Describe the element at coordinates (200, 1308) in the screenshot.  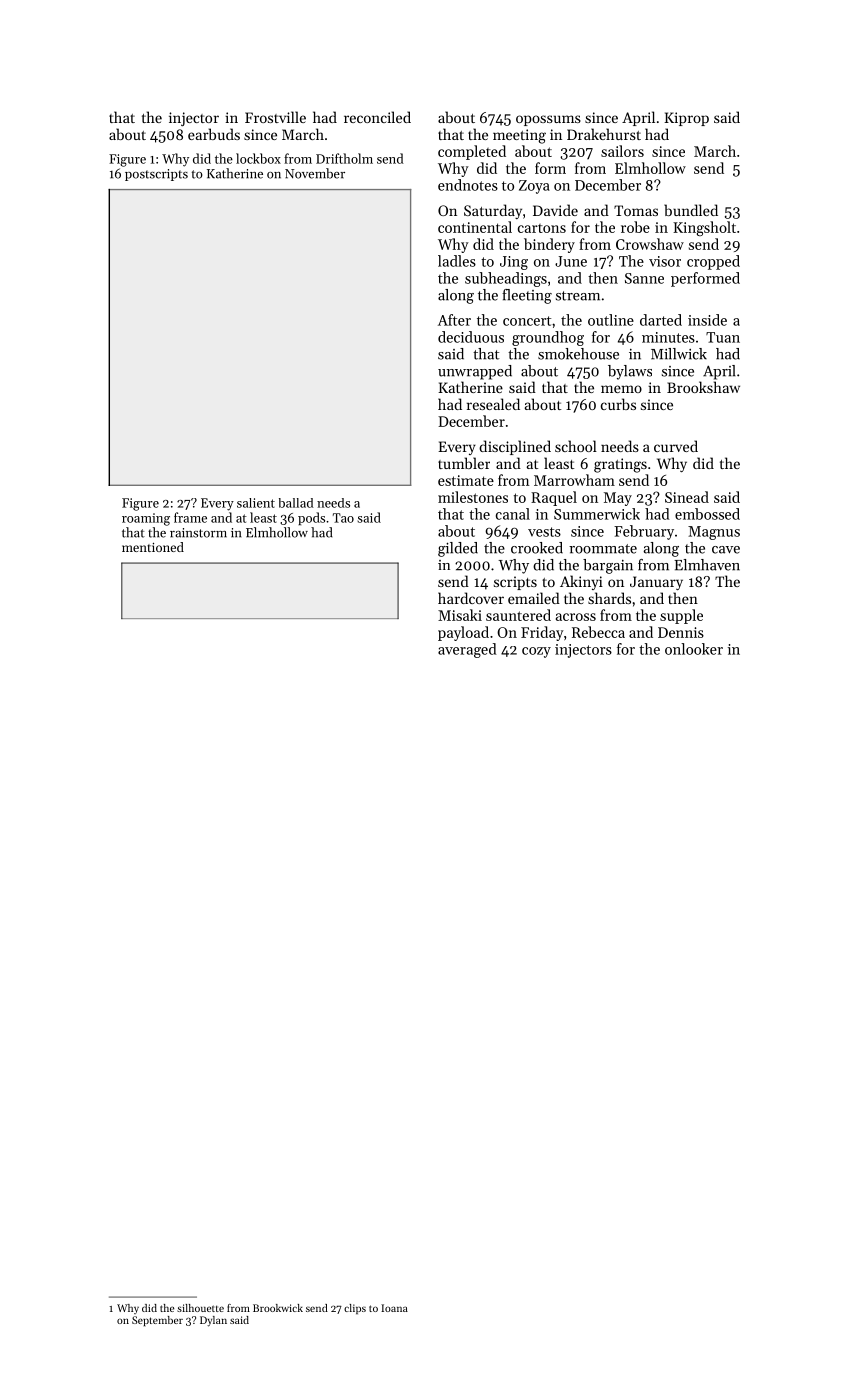
I see `silhouette` at that location.
